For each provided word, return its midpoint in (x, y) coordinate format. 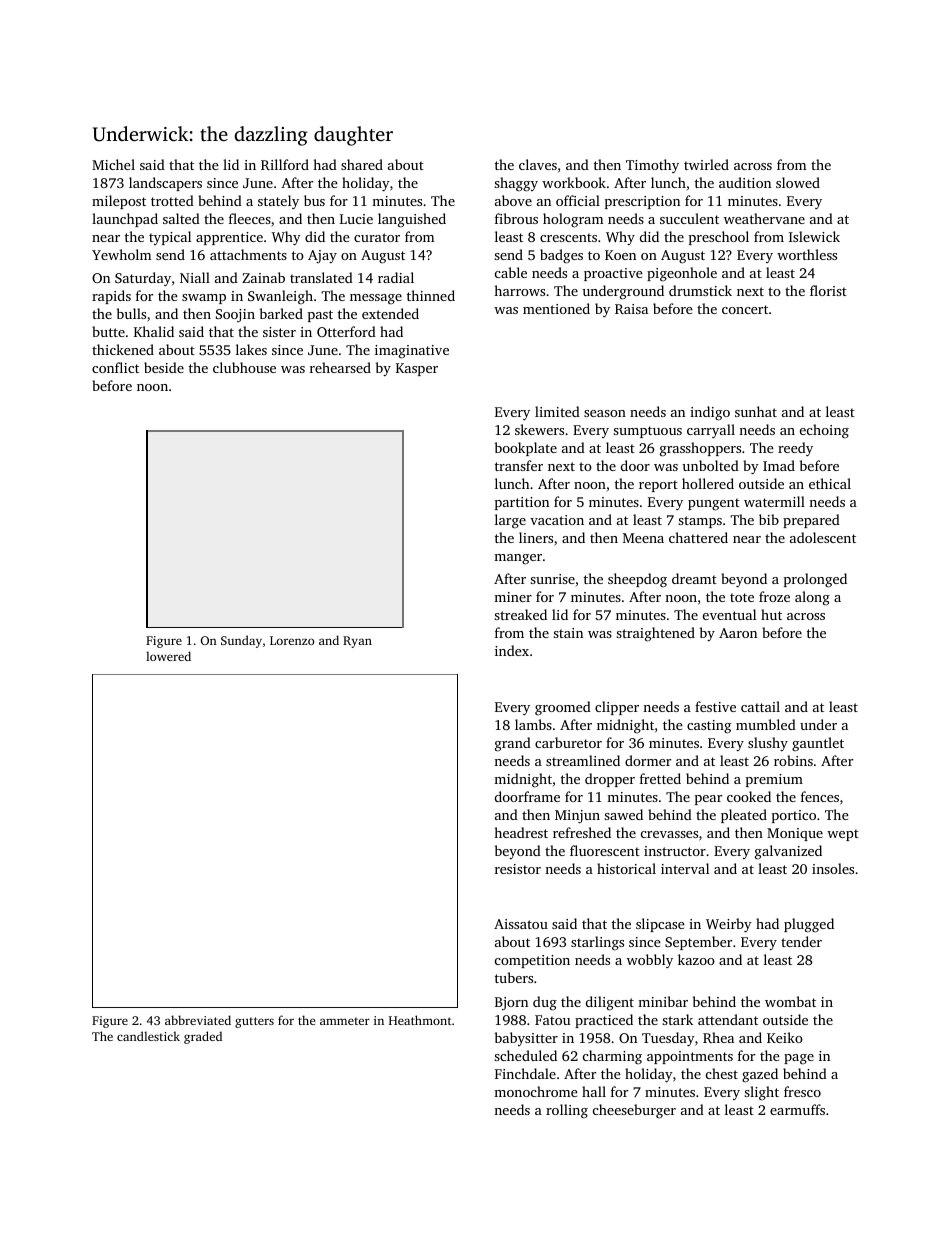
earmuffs (797, 1109)
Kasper (417, 369)
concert (745, 309)
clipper (617, 708)
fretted (660, 778)
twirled (706, 164)
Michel (113, 164)
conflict (115, 367)
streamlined (583, 760)
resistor (518, 869)
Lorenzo (292, 640)
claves (538, 164)
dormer (648, 760)
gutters (254, 1022)
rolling (567, 1111)
